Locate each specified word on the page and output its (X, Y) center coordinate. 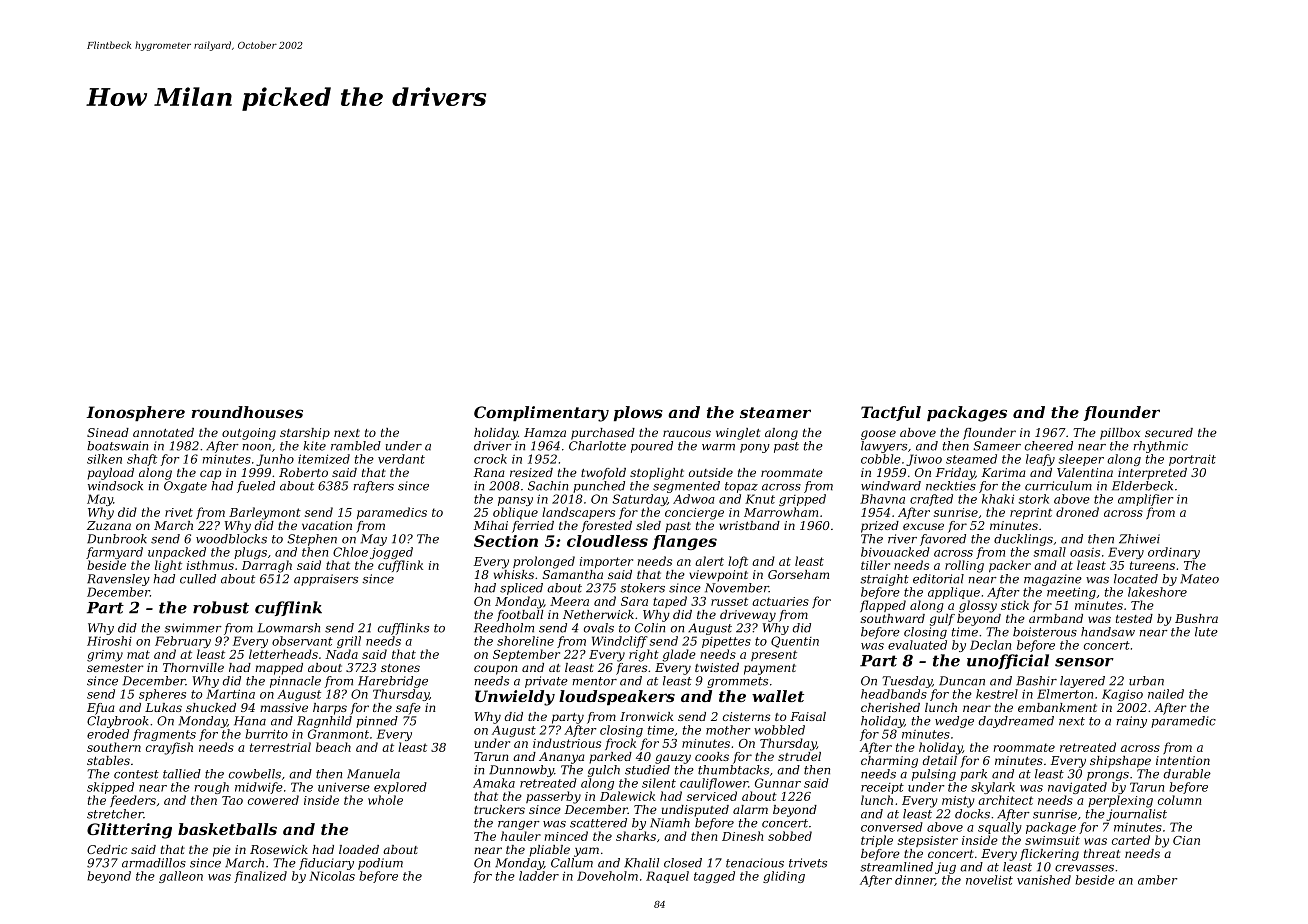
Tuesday (907, 682)
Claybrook (117, 722)
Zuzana (109, 526)
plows (638, 413)
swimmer (193, 628)
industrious (567, 743)
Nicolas (332, 876)
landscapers (578, 513)
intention (1183, 760)
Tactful (891, 413)
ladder (539, 876)
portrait (1192, 460)
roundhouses (247, 412)
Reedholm (504, 628)
